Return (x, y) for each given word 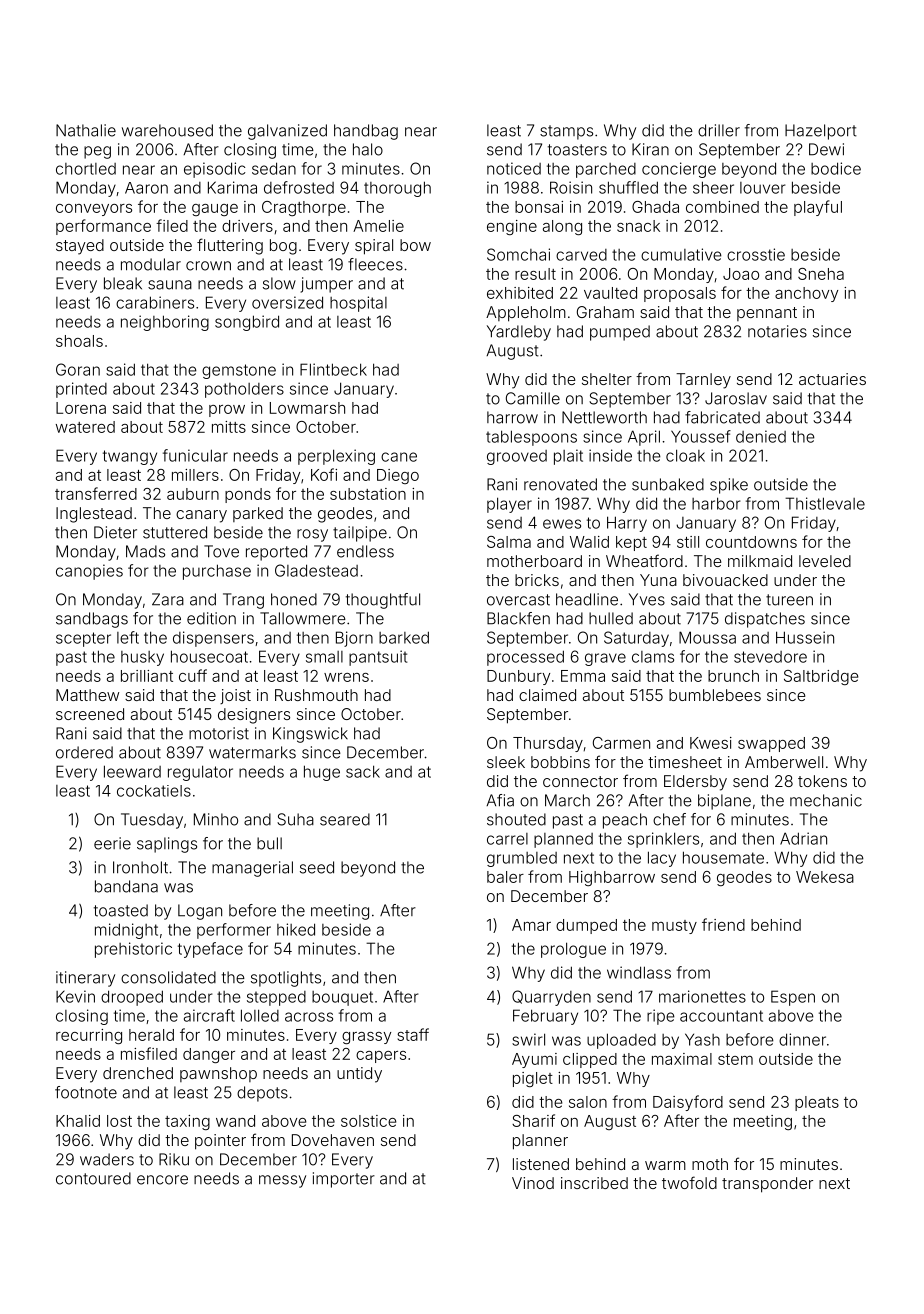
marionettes (702, 996)
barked (404, 637)
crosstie (756, 254)
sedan (274, 168)
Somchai (518, 254)
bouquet (342, 998)
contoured (93, 1178)
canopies (89, 572)
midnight (126, 931)
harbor (716, 503)
